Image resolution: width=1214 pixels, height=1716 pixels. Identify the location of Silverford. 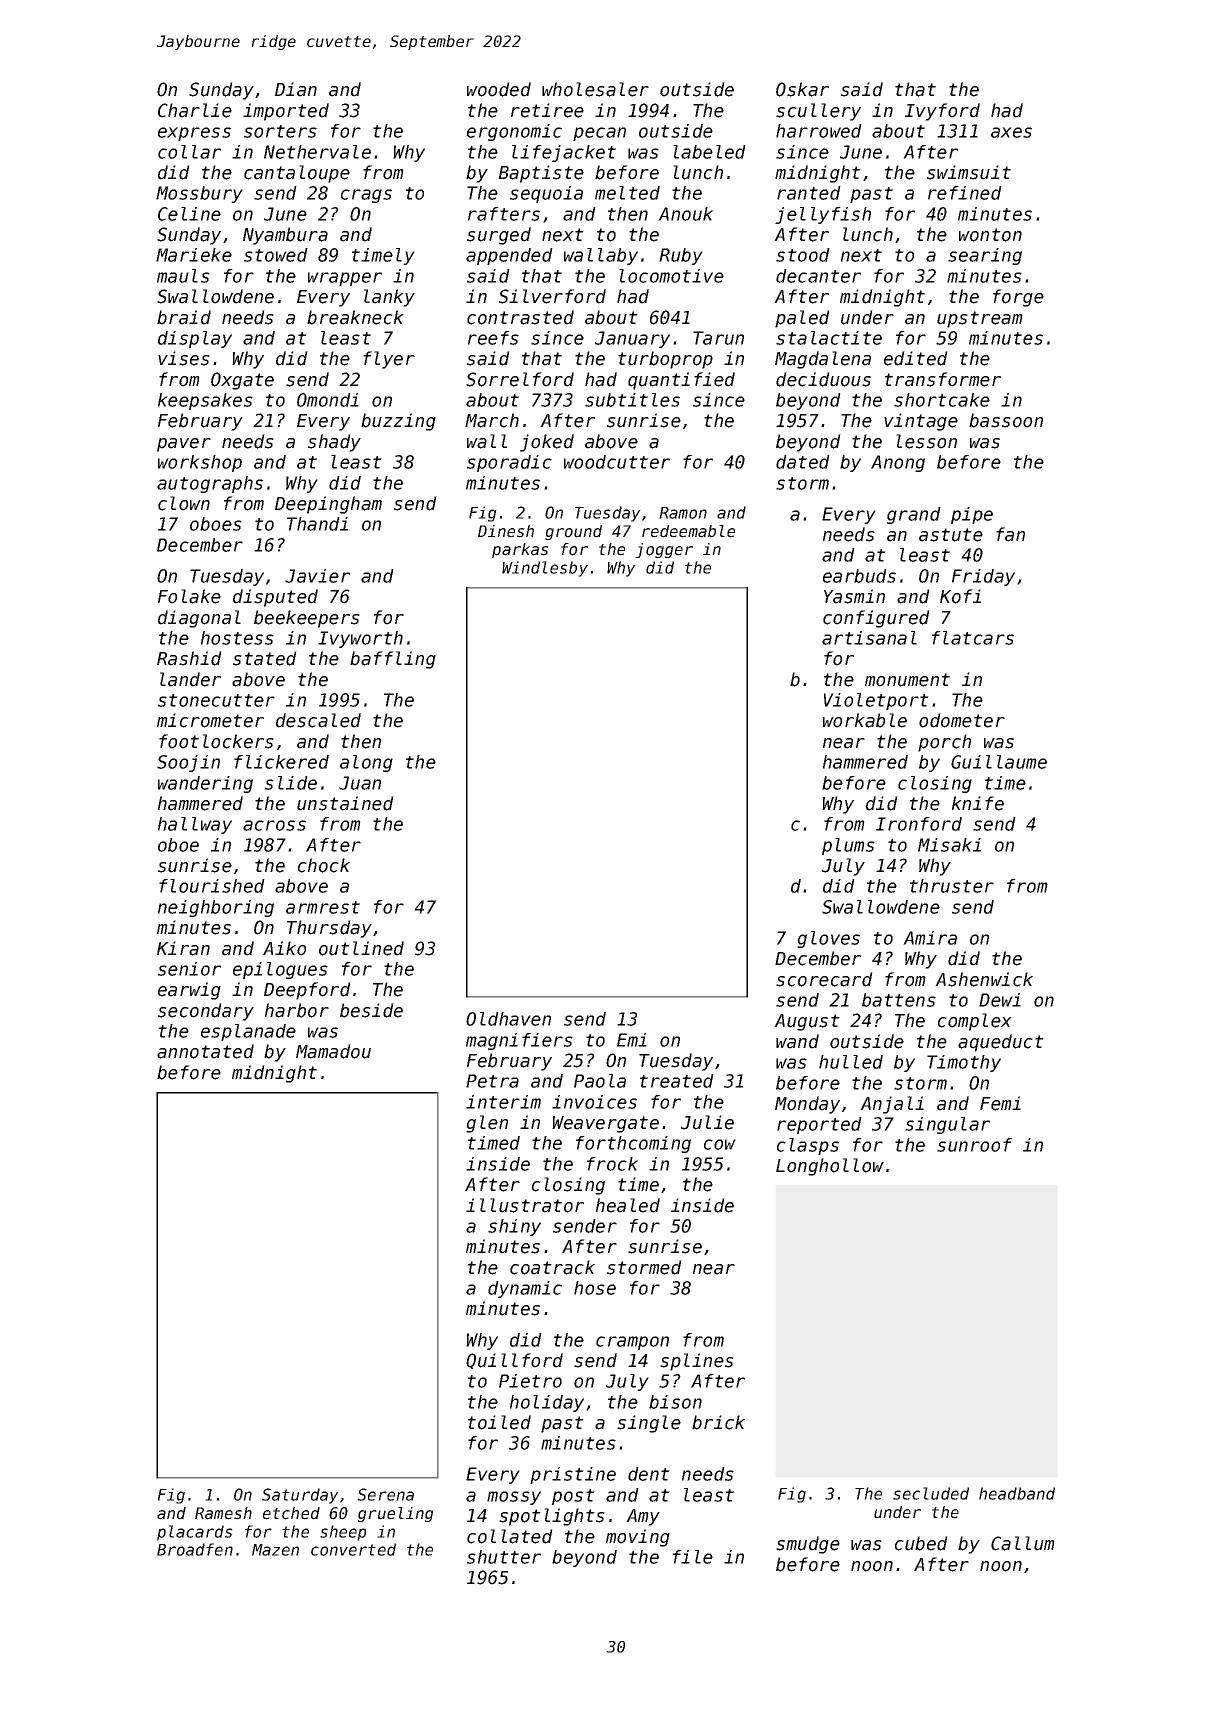
(552, 296).
